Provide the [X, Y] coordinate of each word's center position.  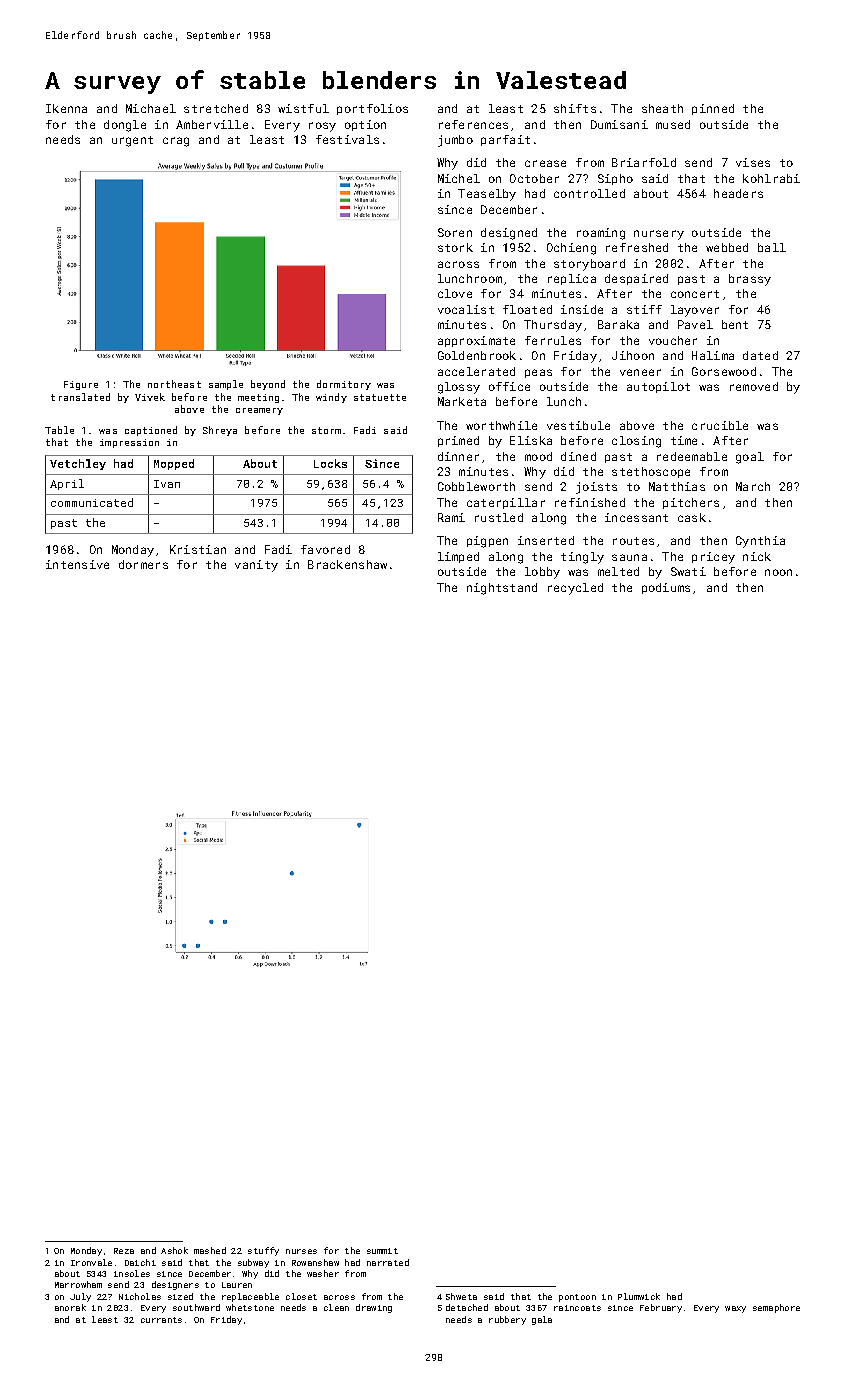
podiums [666, 588]
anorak [70, 1307]
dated [760, 355]
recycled [575, 589]
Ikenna [66, 108]
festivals [347, 139]
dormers [143, 564]
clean [336, 1307]
